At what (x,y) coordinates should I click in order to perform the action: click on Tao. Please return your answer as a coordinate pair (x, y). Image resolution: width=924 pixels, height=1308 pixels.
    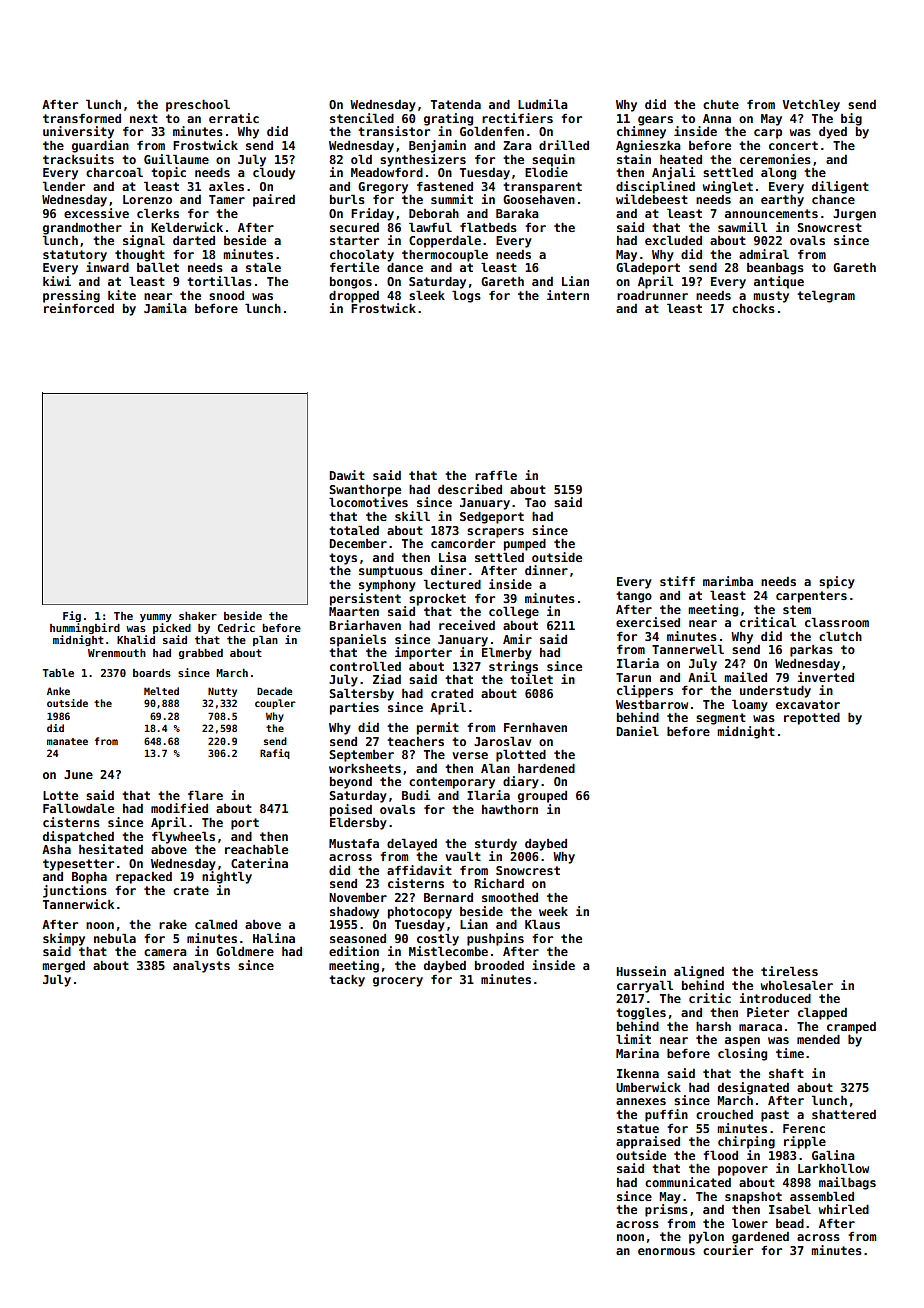
    Looking at the image, I should click on (535, 502).
